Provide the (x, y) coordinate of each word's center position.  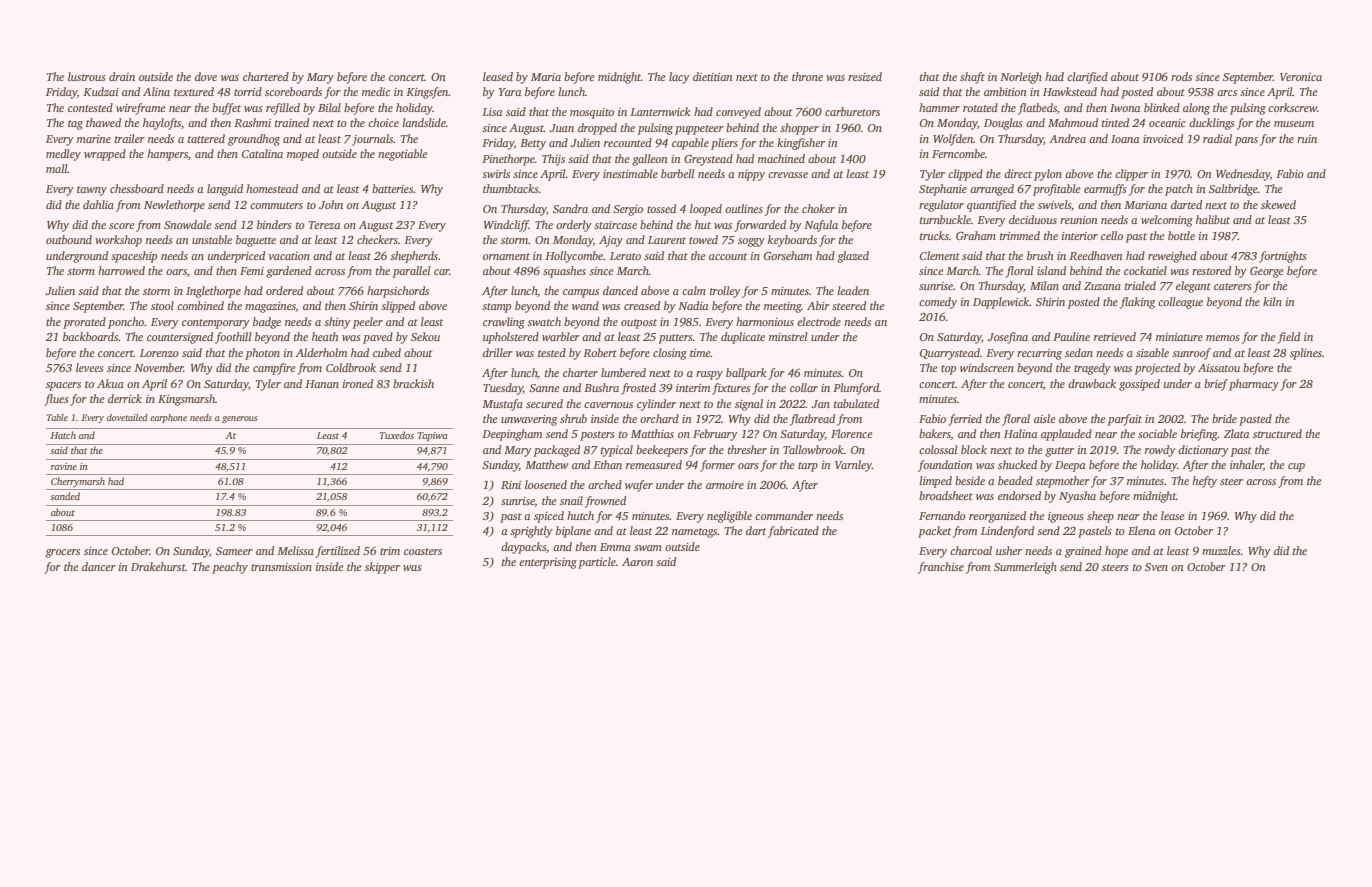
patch (1179, 190)
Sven (1156, 567)
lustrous (87, 76)
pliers (724, 144)
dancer (99, 566)
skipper (382, 568)
